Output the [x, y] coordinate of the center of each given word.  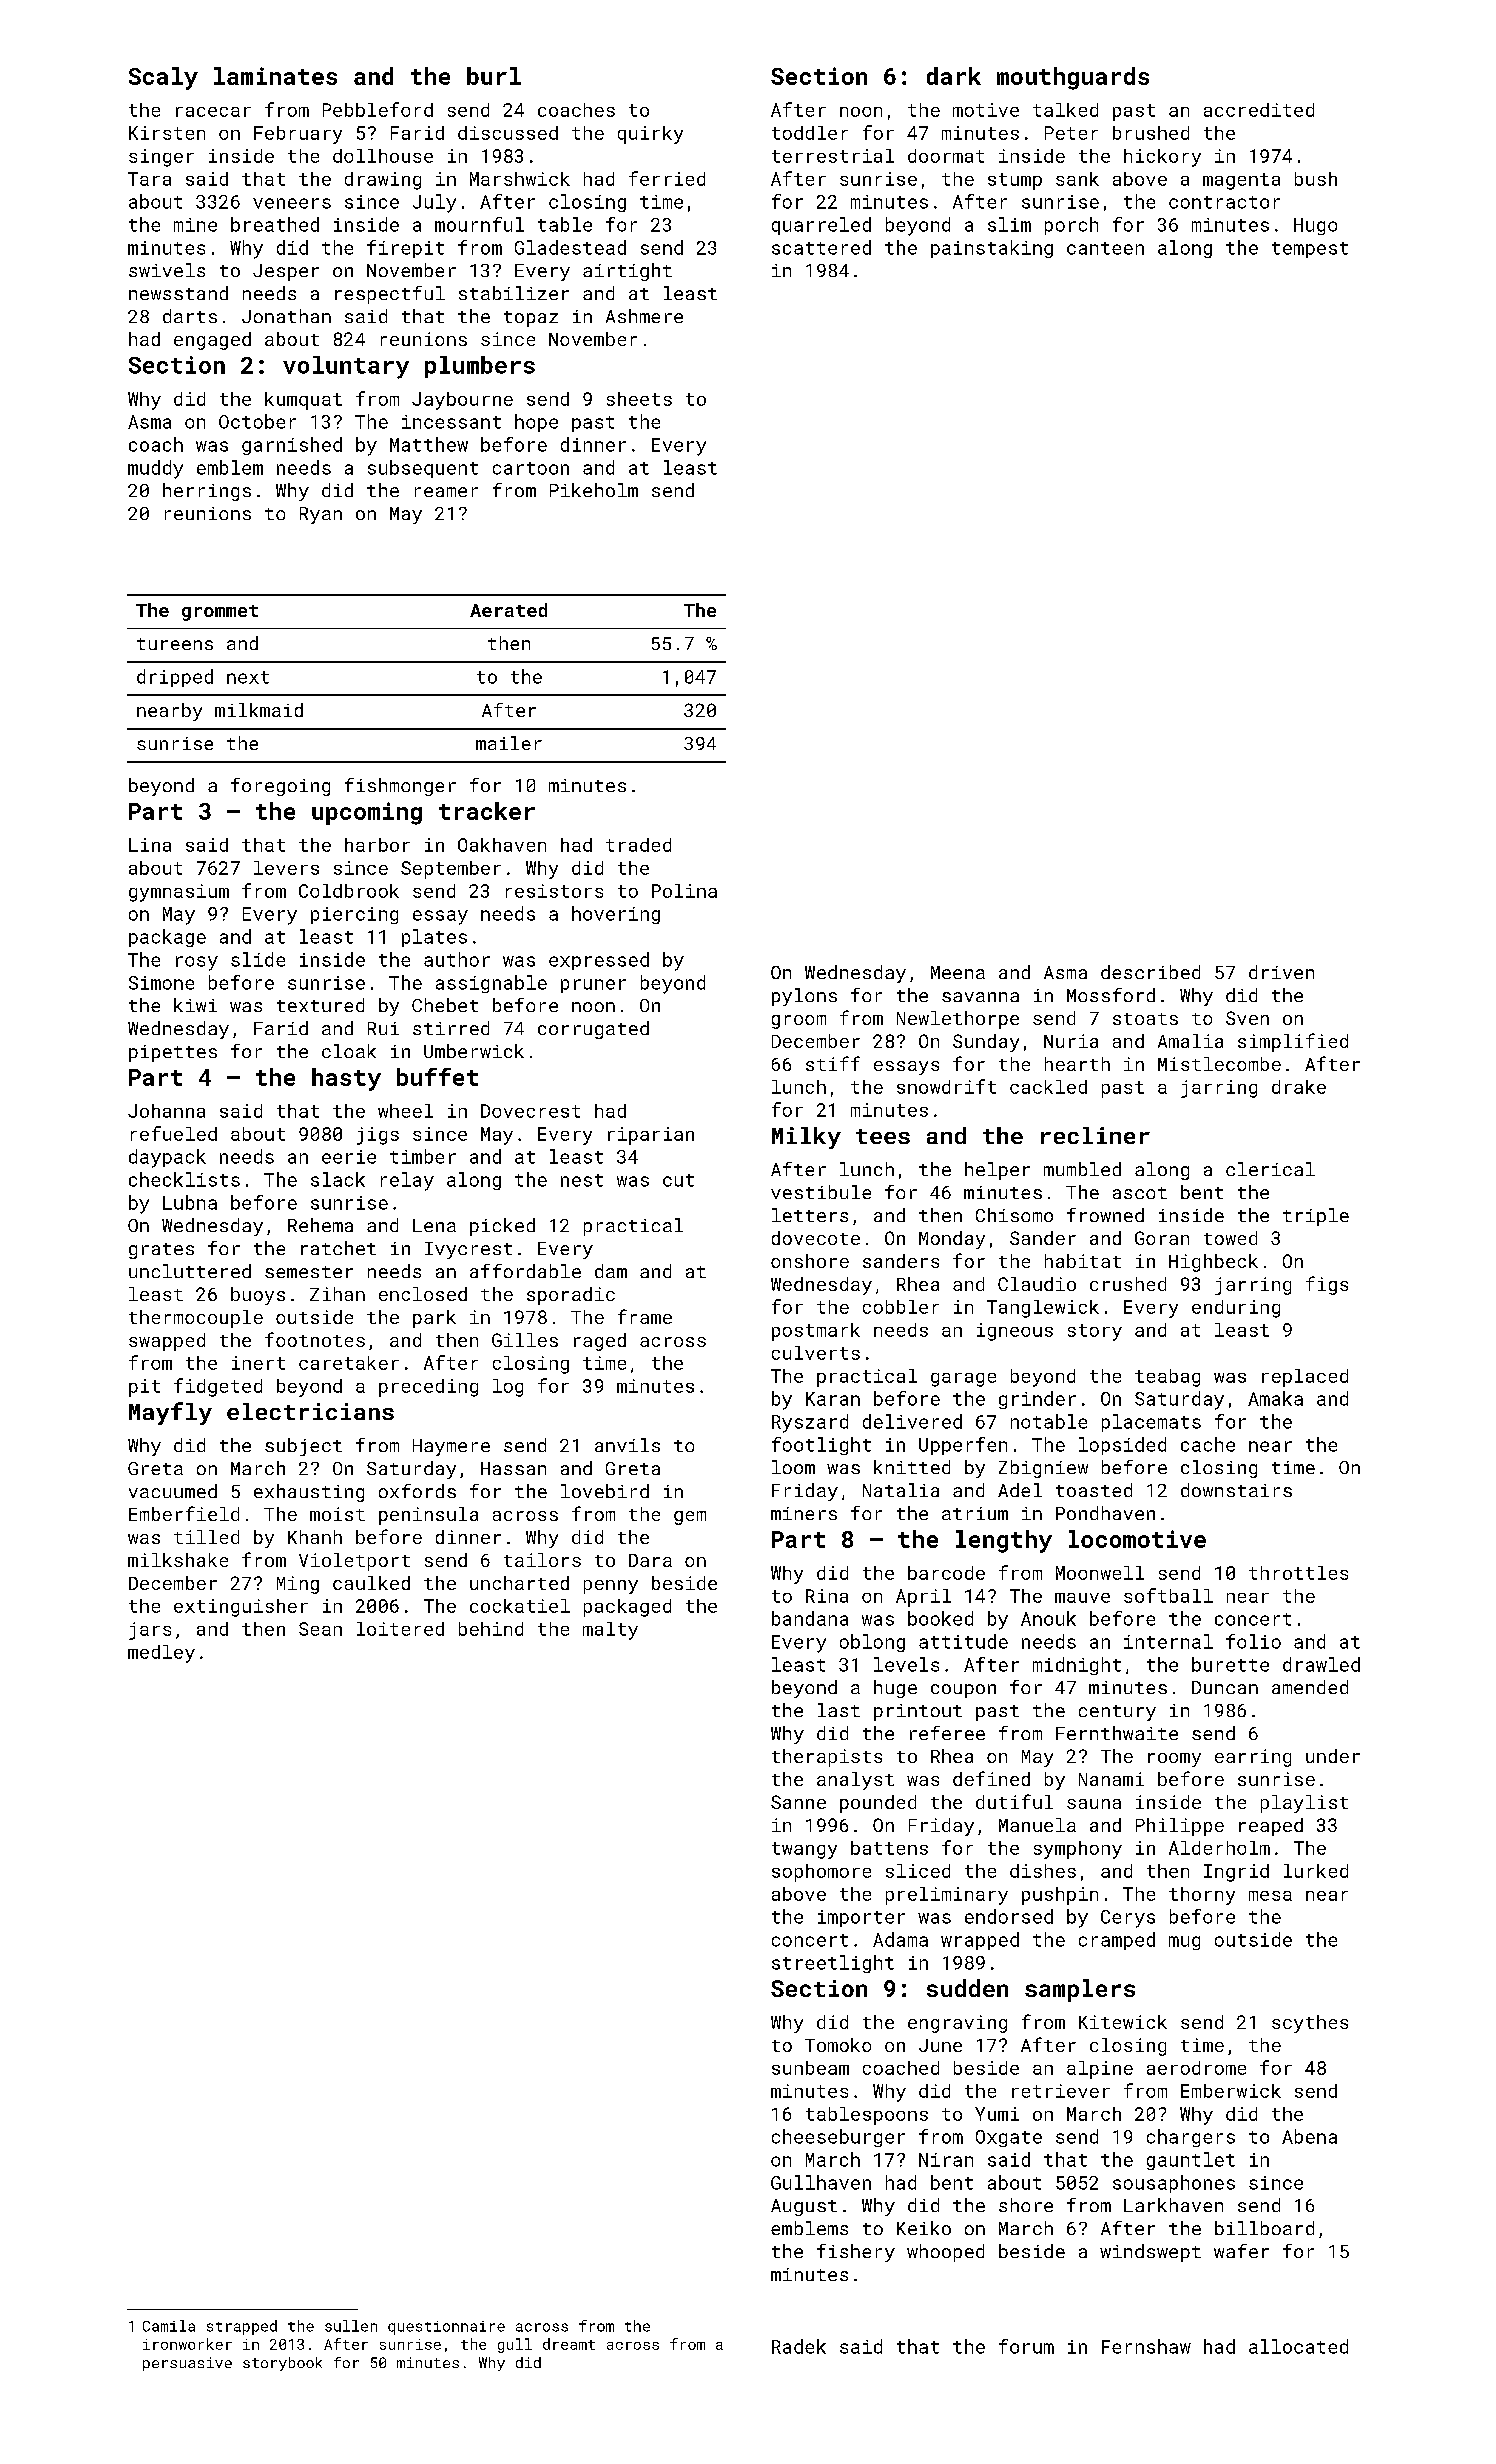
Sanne [798, 1802]
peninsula [428, 1516]
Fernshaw [1146, 2346]
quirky [650, 135]
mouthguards [1073, 78]
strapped [242, 2327]
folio [1253, 1641]
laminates [275, 76]
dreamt [569, 2344]
